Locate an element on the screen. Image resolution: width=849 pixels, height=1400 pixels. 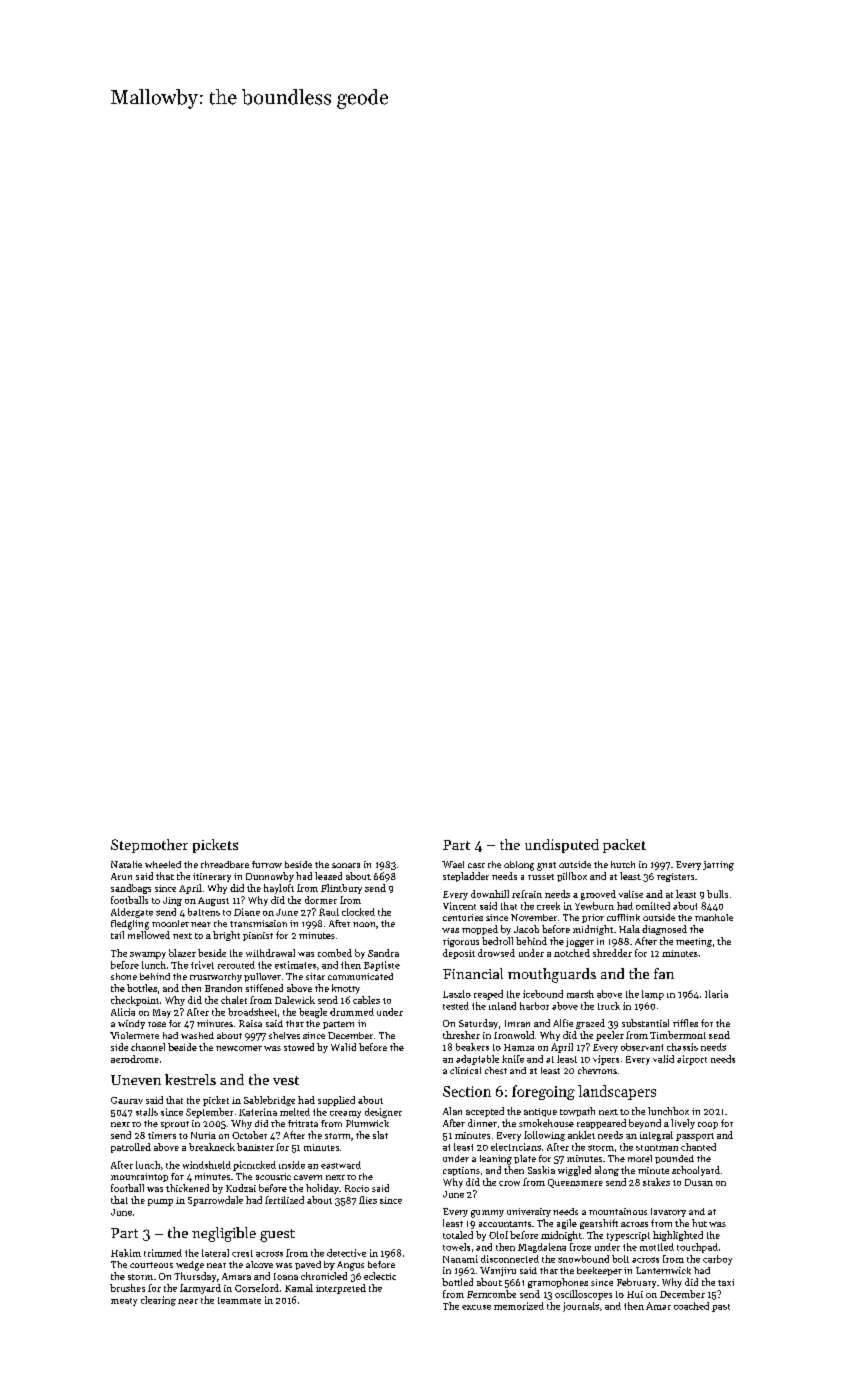
September is located at coordinates (209, 1113).
